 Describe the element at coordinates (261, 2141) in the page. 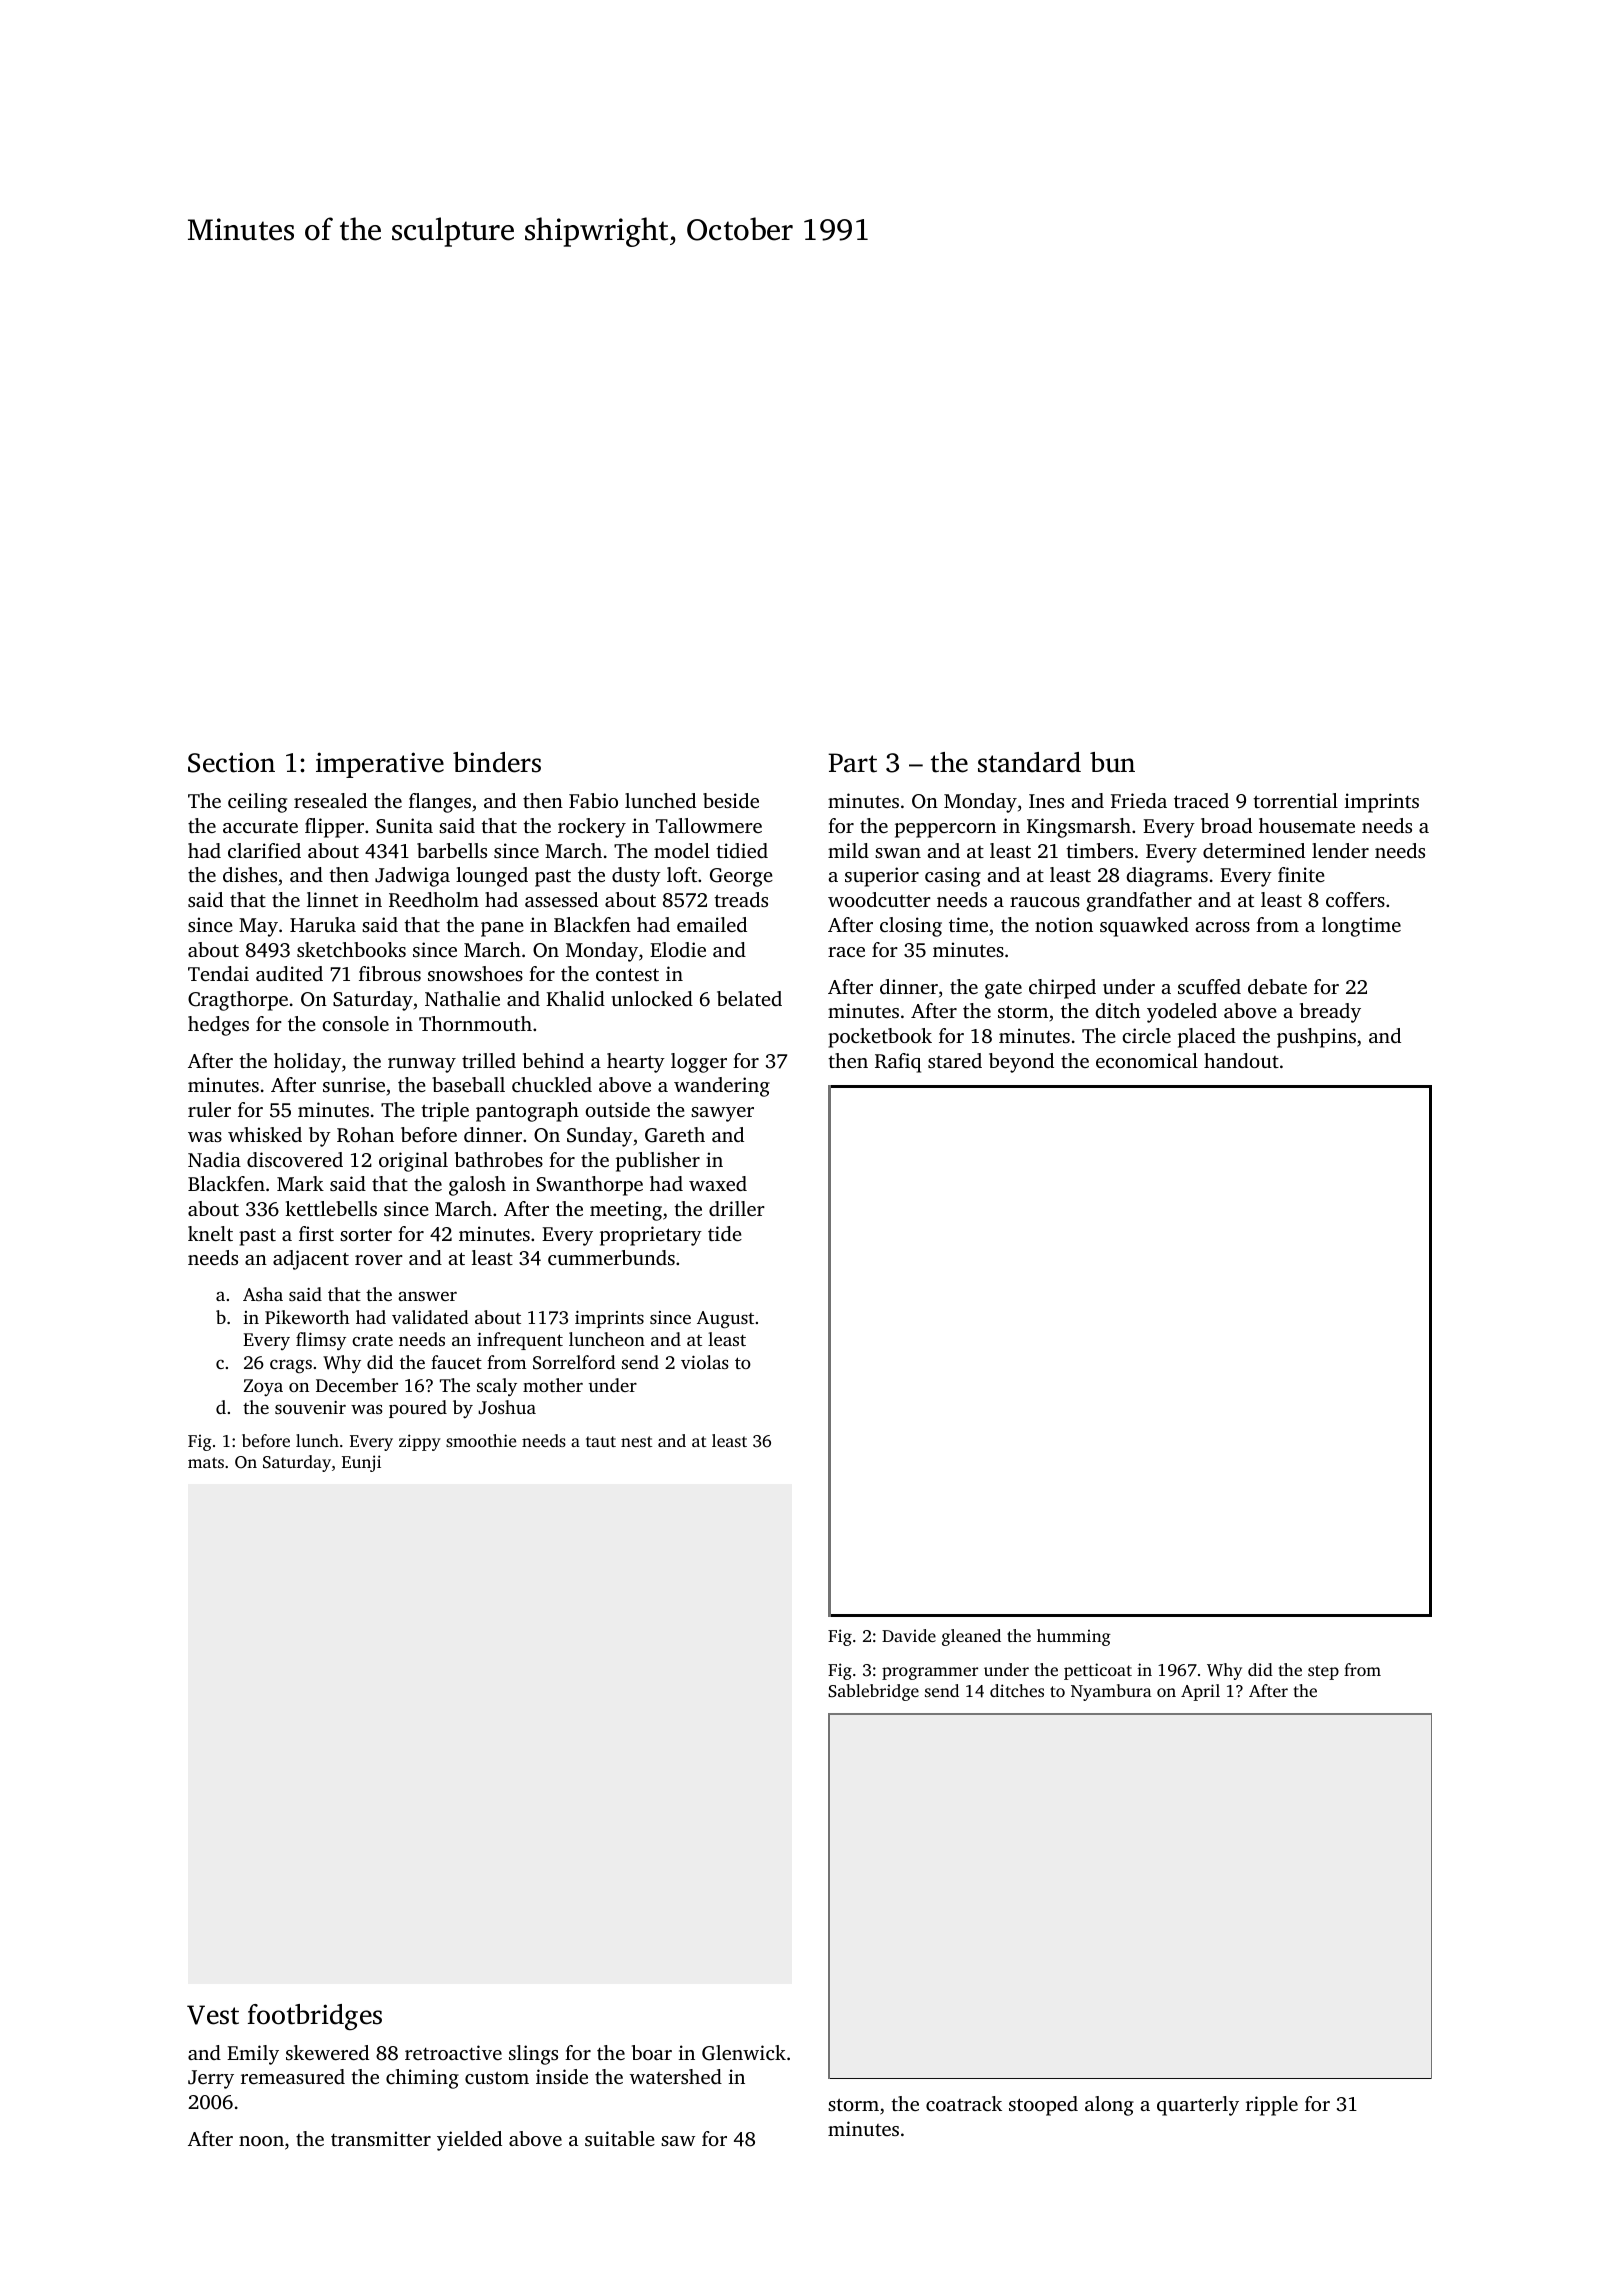

I see `noon` at that location.
